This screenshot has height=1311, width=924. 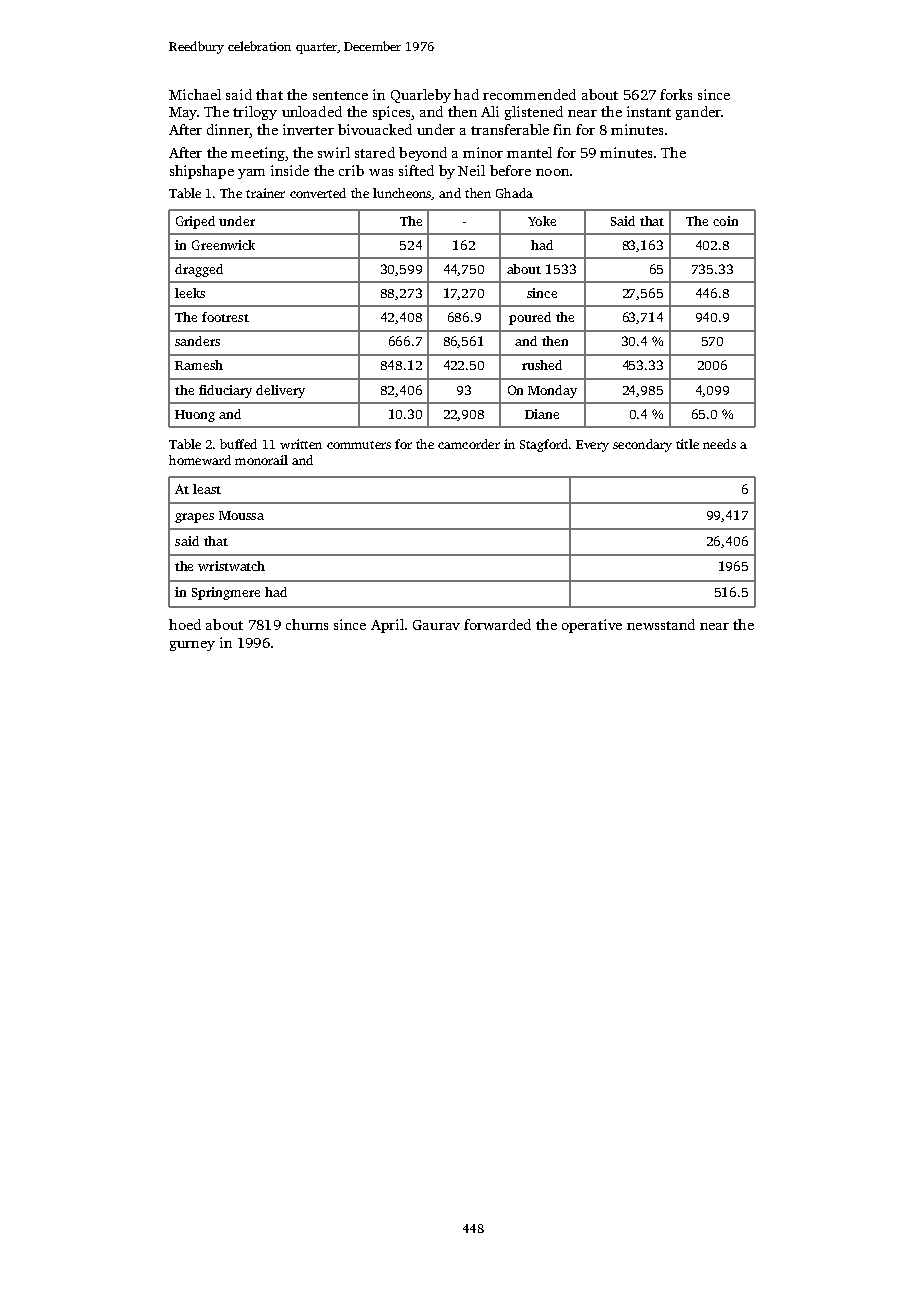 What do you see at coordinates (416, 170) in the screenshot?
I see `sifted` at bounding box center [416, 170].
